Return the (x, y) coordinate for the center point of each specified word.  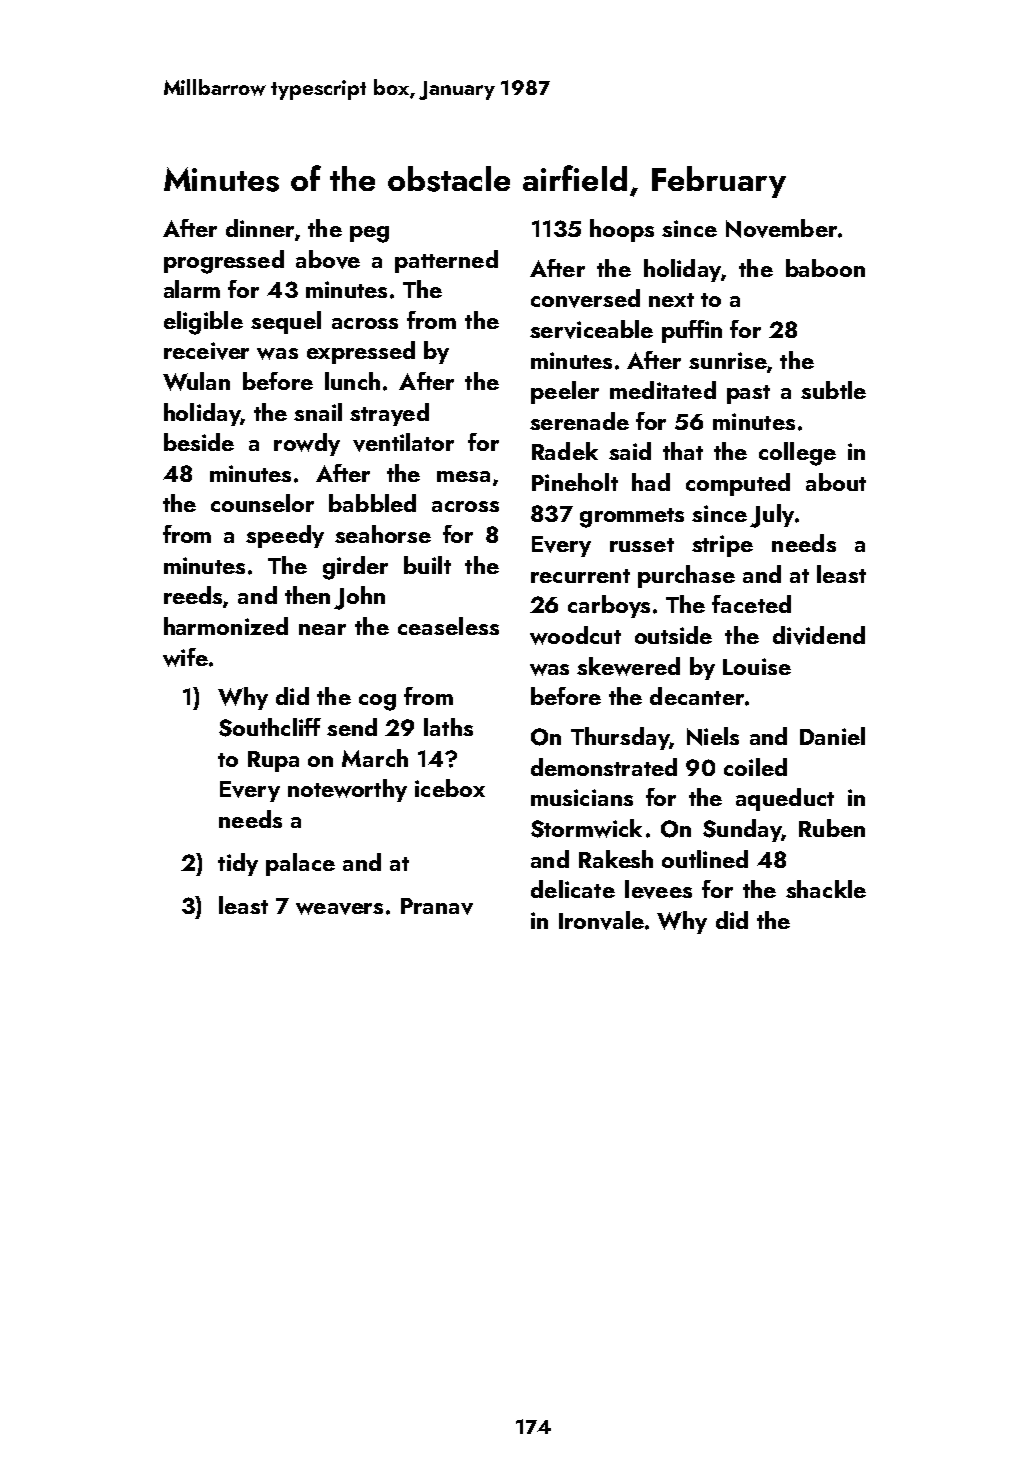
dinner (260, 228)
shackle (826, 889)
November (781, 228)
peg (369, 234)
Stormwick (586, 828)
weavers (339, 909)
